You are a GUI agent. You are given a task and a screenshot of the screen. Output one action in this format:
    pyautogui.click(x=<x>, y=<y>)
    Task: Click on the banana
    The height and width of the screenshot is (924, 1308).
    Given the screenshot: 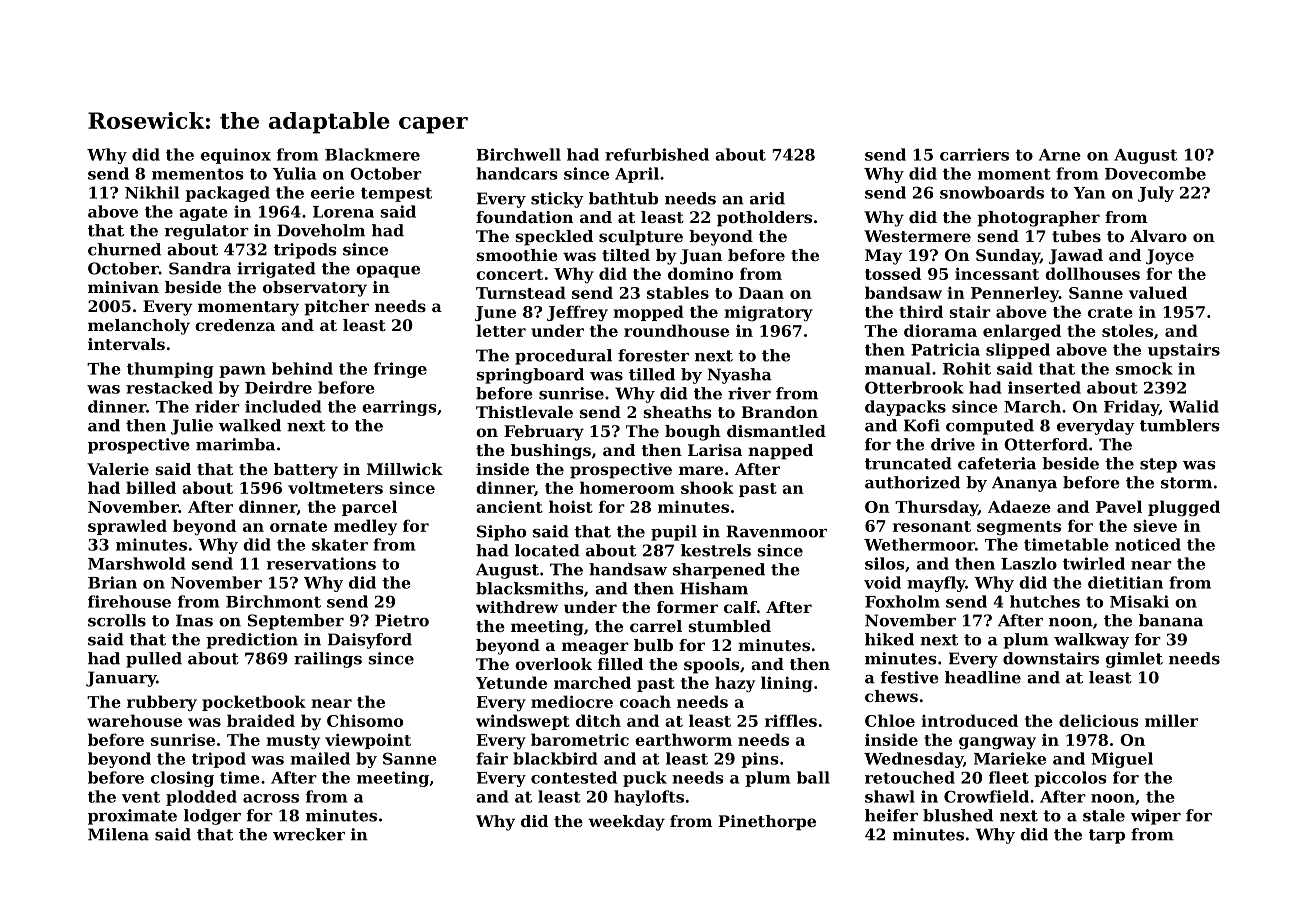 What is the action you would take?
    pyautogui.click(x=1171, y=620)
